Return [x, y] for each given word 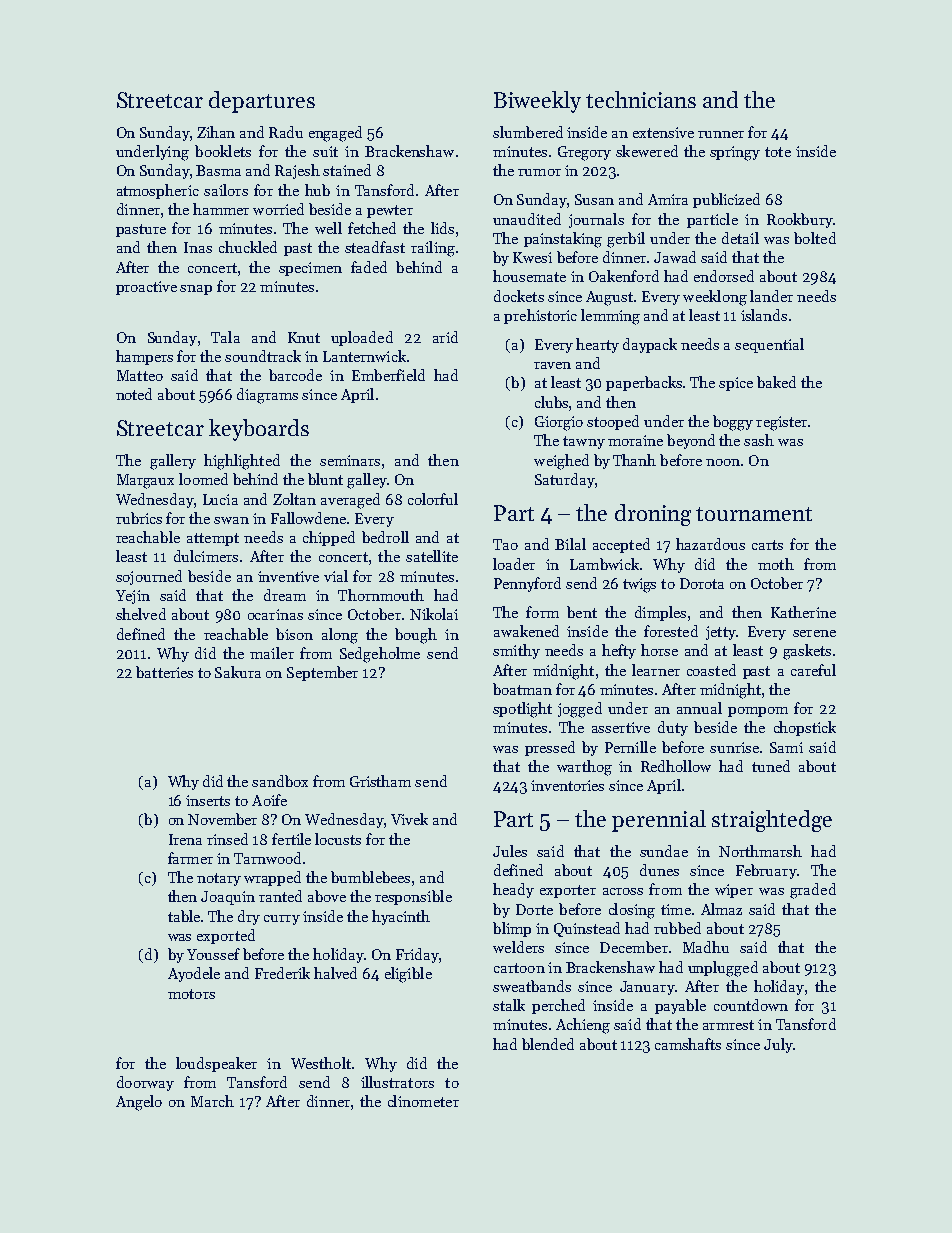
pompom [758, 712]
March [212, 1101]
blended [548, 1044]
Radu [286, 132]
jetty [721, 633]
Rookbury [800, 220]
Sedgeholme [380, 655]
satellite [432, 556]
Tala [225, 337]
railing [433, 249]
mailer [272, 653]
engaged [335, 134]
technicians [641, 99]
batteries [164, 672]
